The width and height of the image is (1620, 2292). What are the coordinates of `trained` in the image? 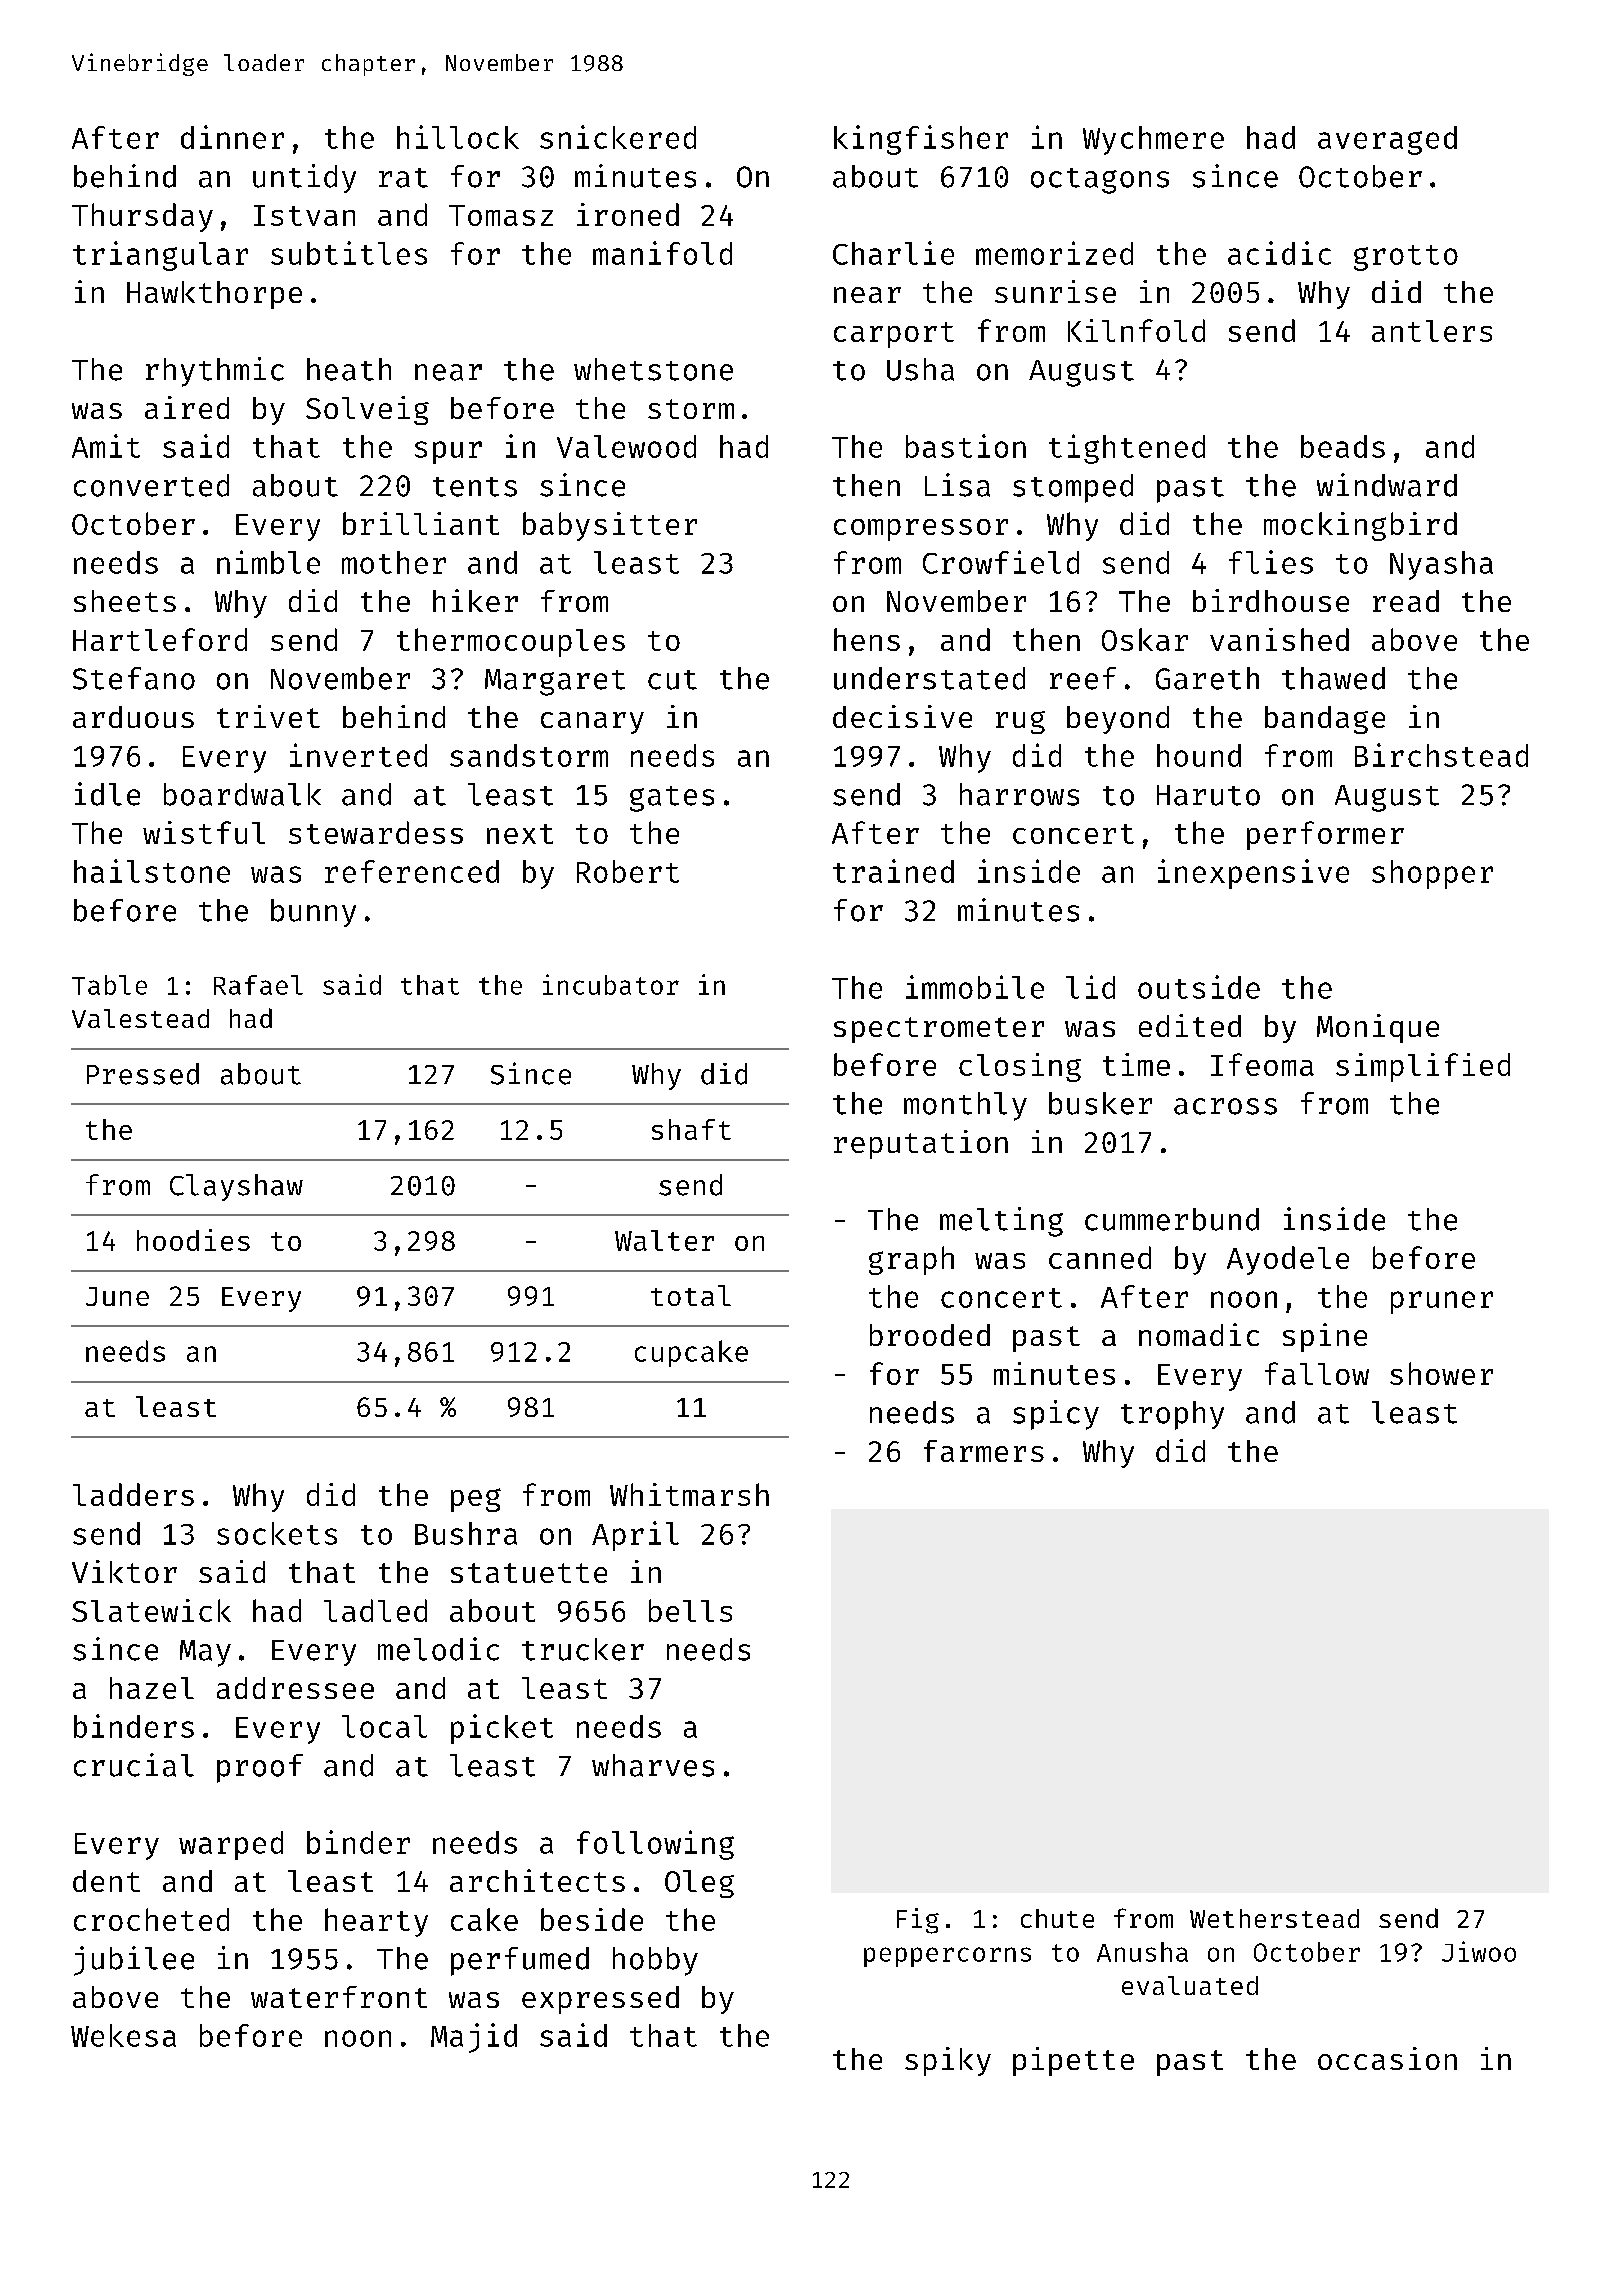 It's located at (893, 871).
